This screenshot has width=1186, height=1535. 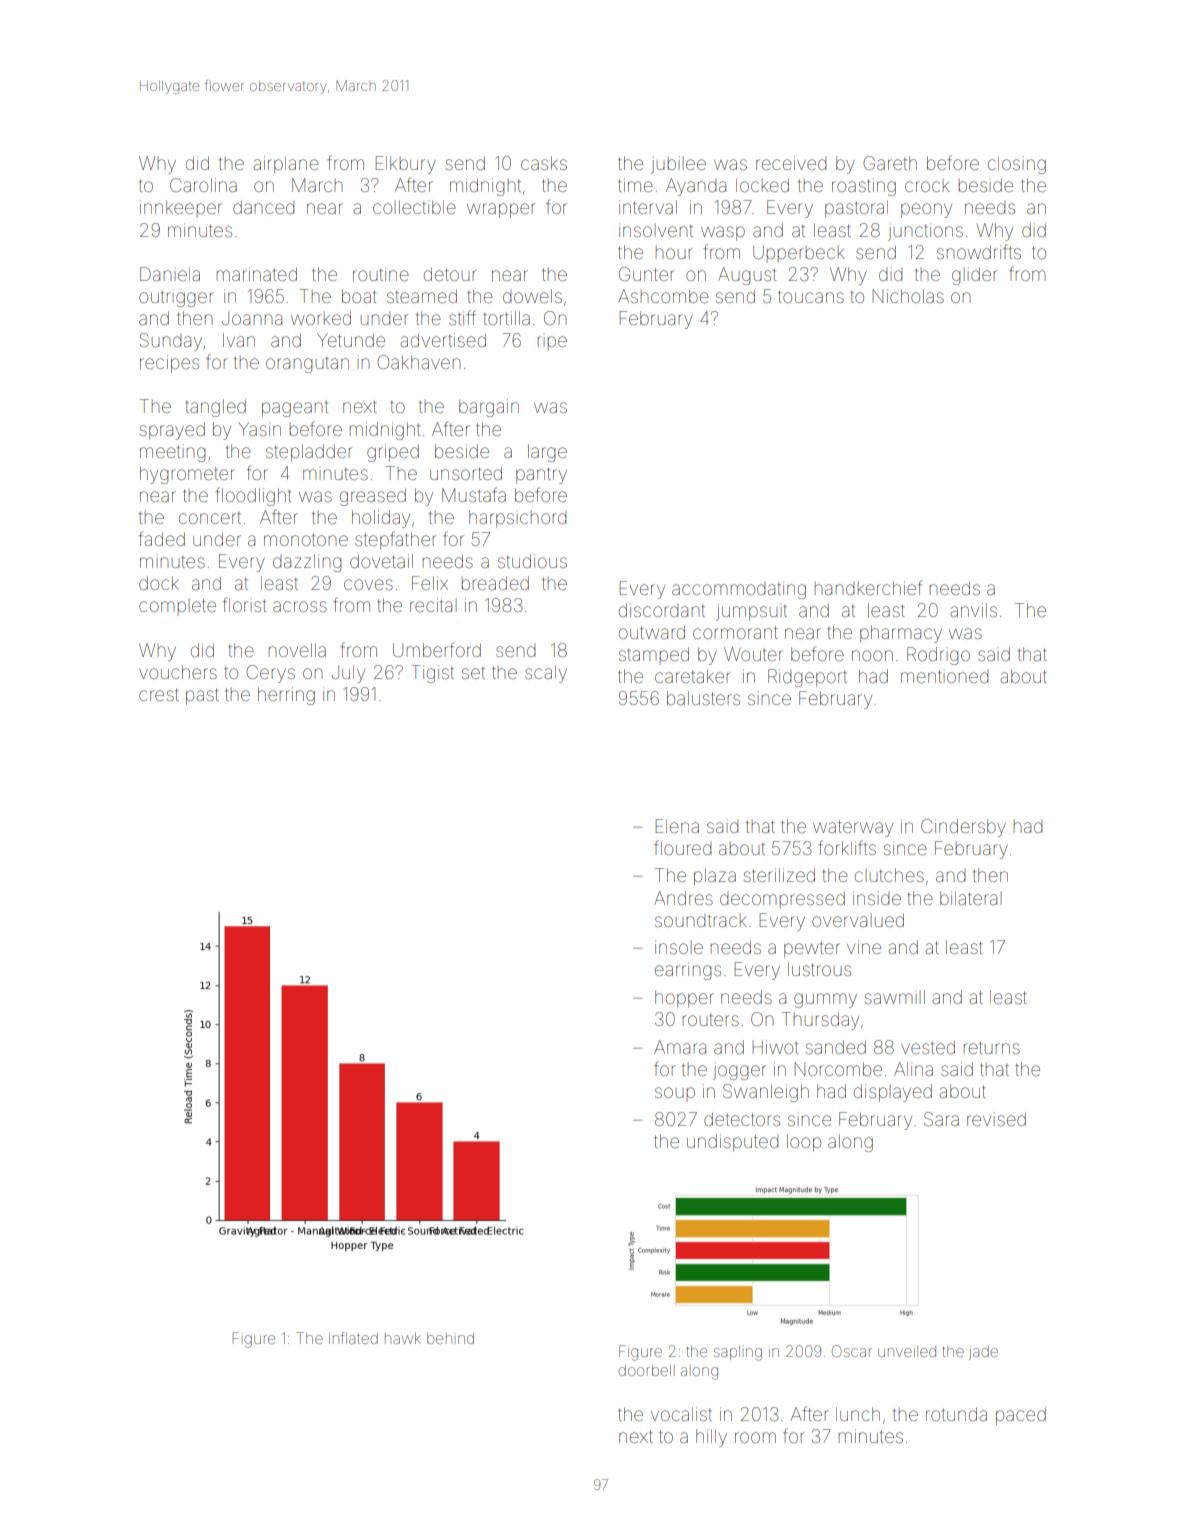 What do you see at coordinates (286, 165) in the screenshot?
I see `airplane` at bounding box center [286, 165].
